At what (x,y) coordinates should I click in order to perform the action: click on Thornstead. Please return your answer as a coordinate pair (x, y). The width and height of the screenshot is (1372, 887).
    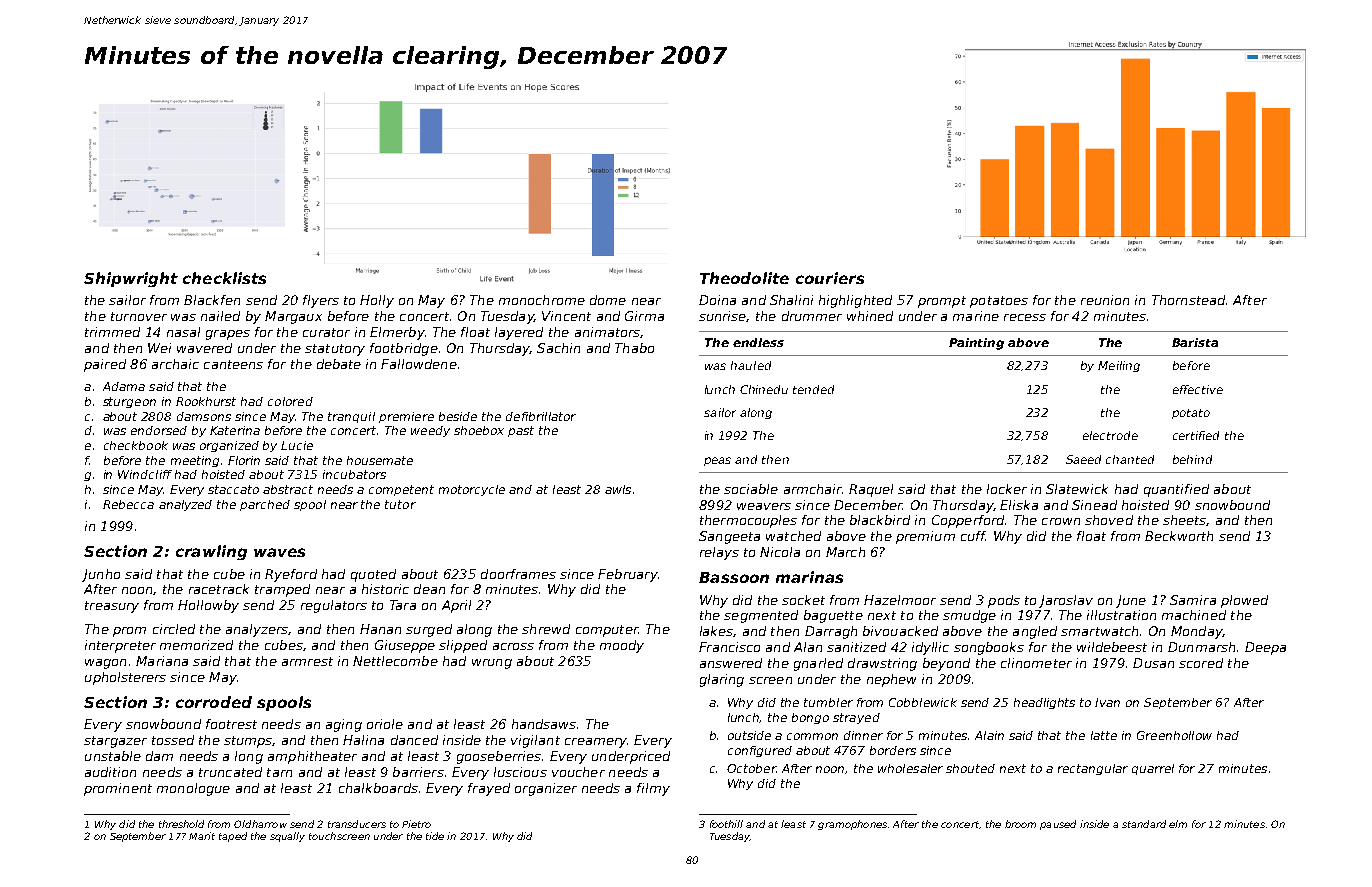
    Looking at the image, I should click on (1188, 300).
